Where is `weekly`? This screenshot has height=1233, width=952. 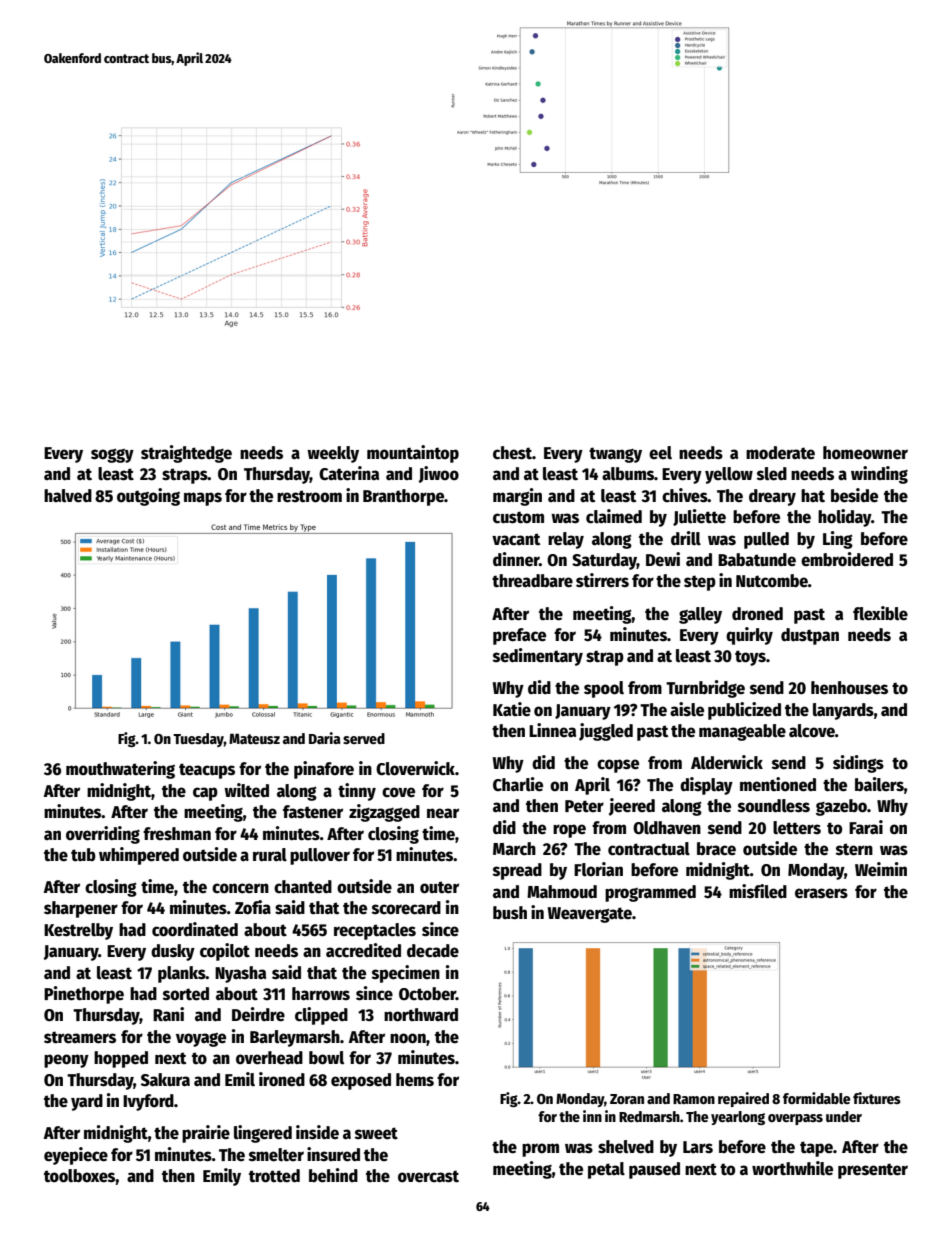
weekly is located at coordinates (333, 454).
